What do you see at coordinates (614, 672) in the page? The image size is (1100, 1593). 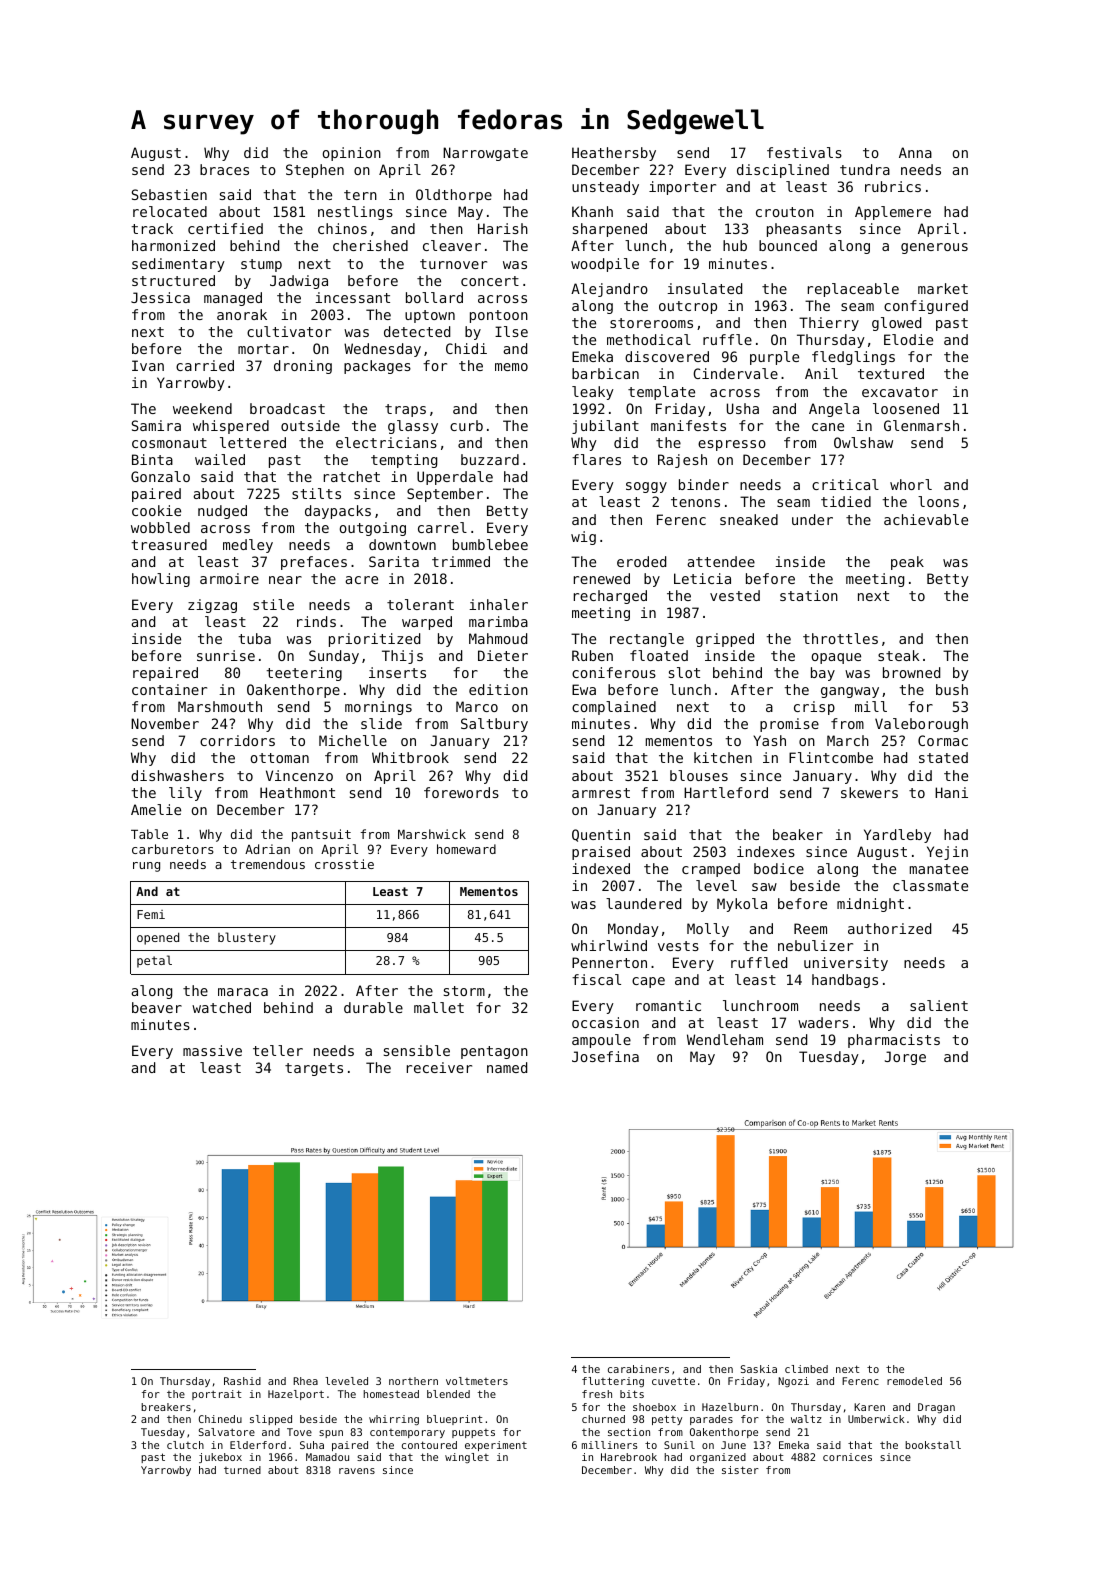 I see `coniferous` at bounding box center [614, 672].
